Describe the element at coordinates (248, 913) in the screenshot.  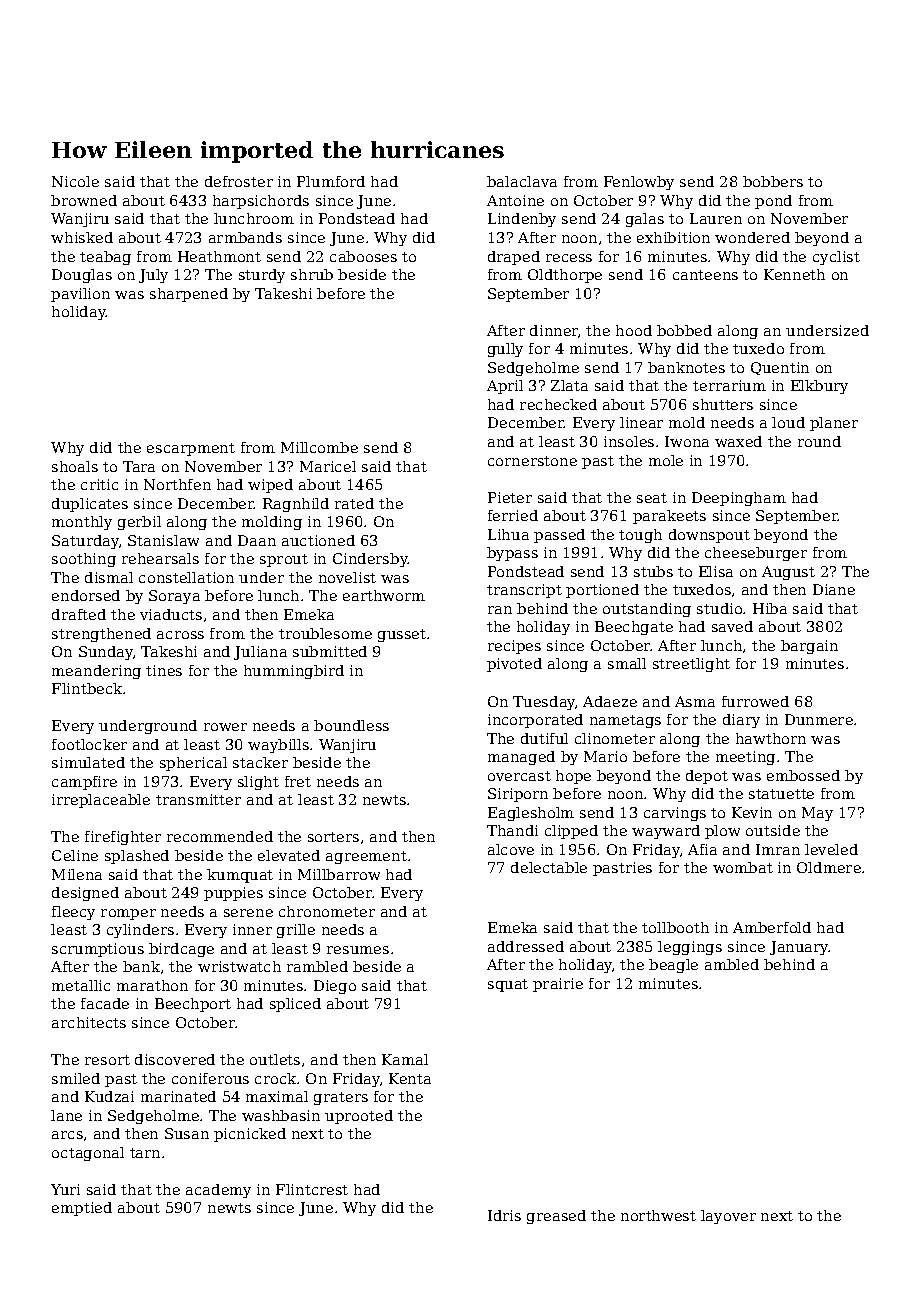
I see `serene` at that location.
